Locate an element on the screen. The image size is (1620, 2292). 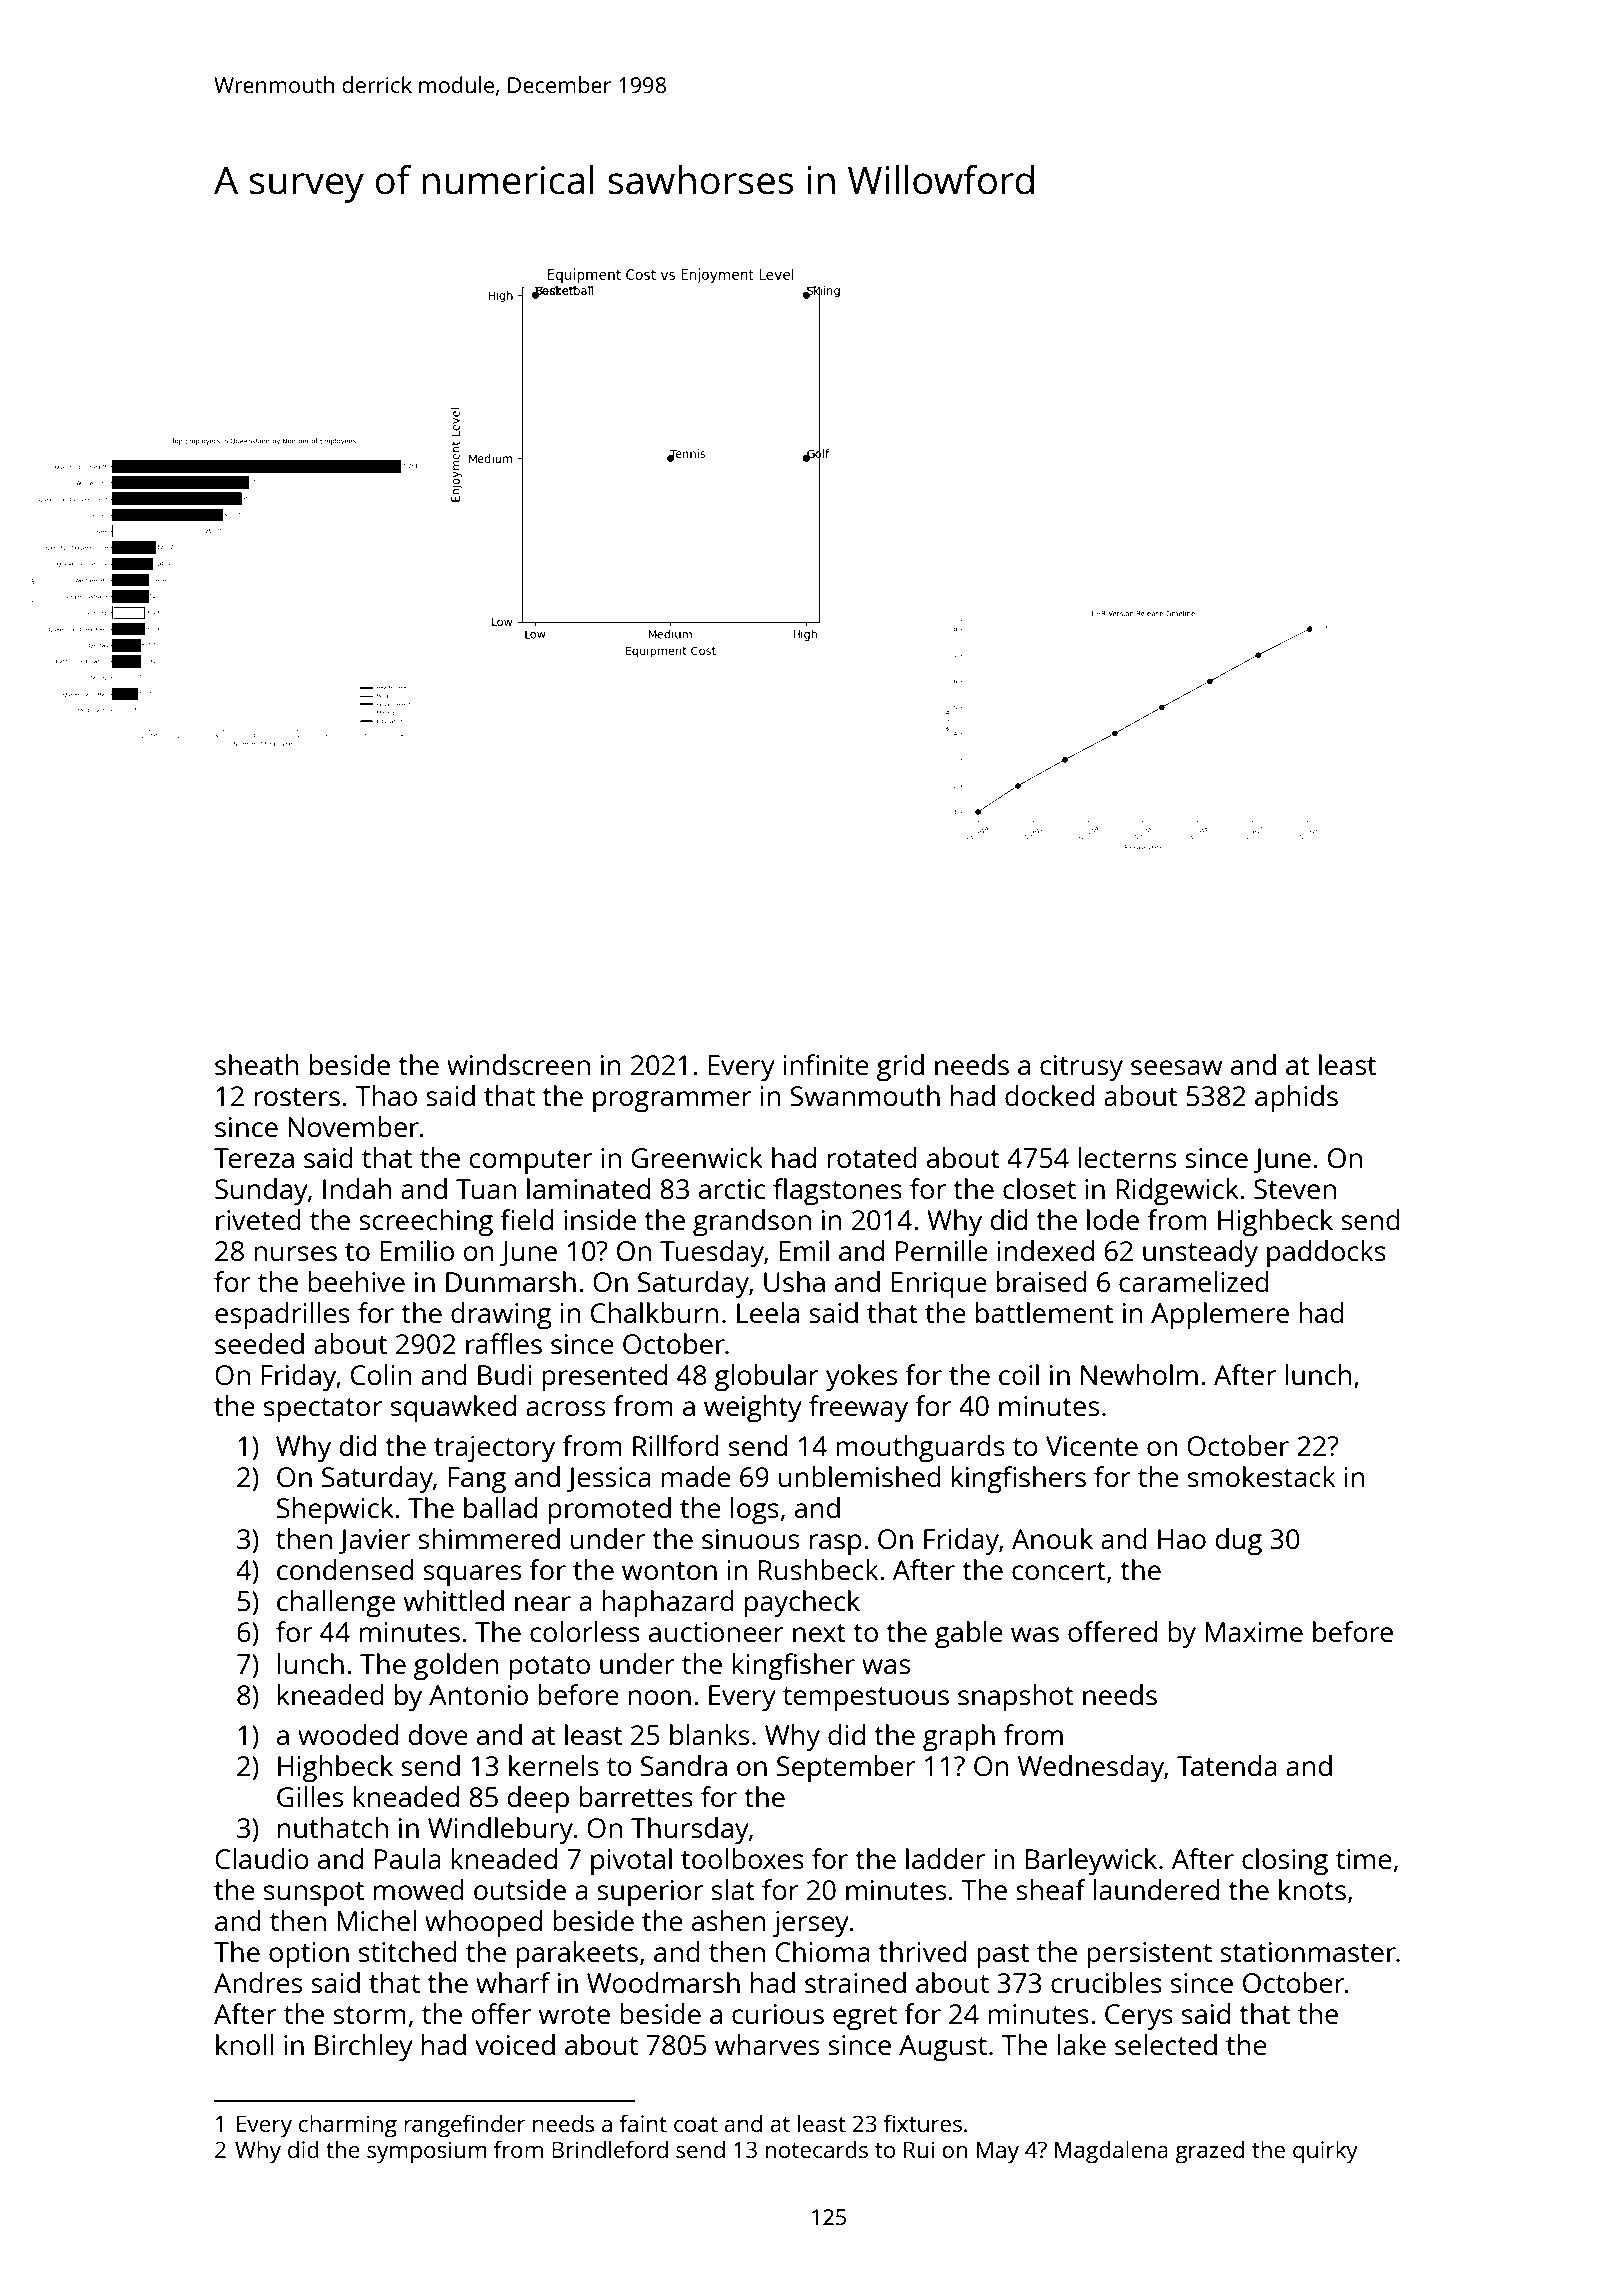
trajectory is located at coordinates (494, 1449).
